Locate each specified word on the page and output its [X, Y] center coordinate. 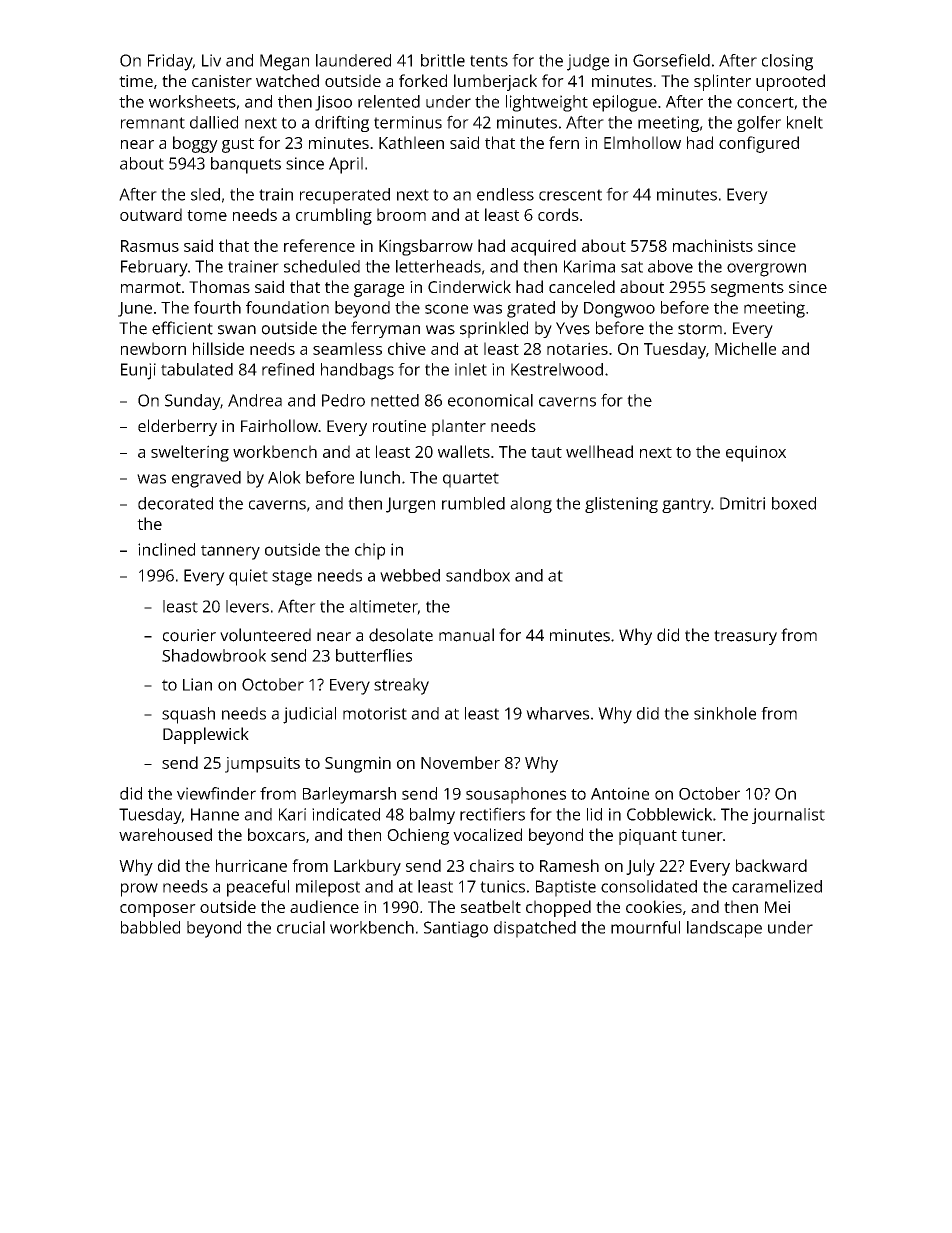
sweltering [190, 453]
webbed [410, 575]
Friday [170, 62]
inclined [166, 549]
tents [489, 61]
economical [490, 400]
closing [787, 62]
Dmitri [742, 503]
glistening [621, 505]
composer [158, 910]
